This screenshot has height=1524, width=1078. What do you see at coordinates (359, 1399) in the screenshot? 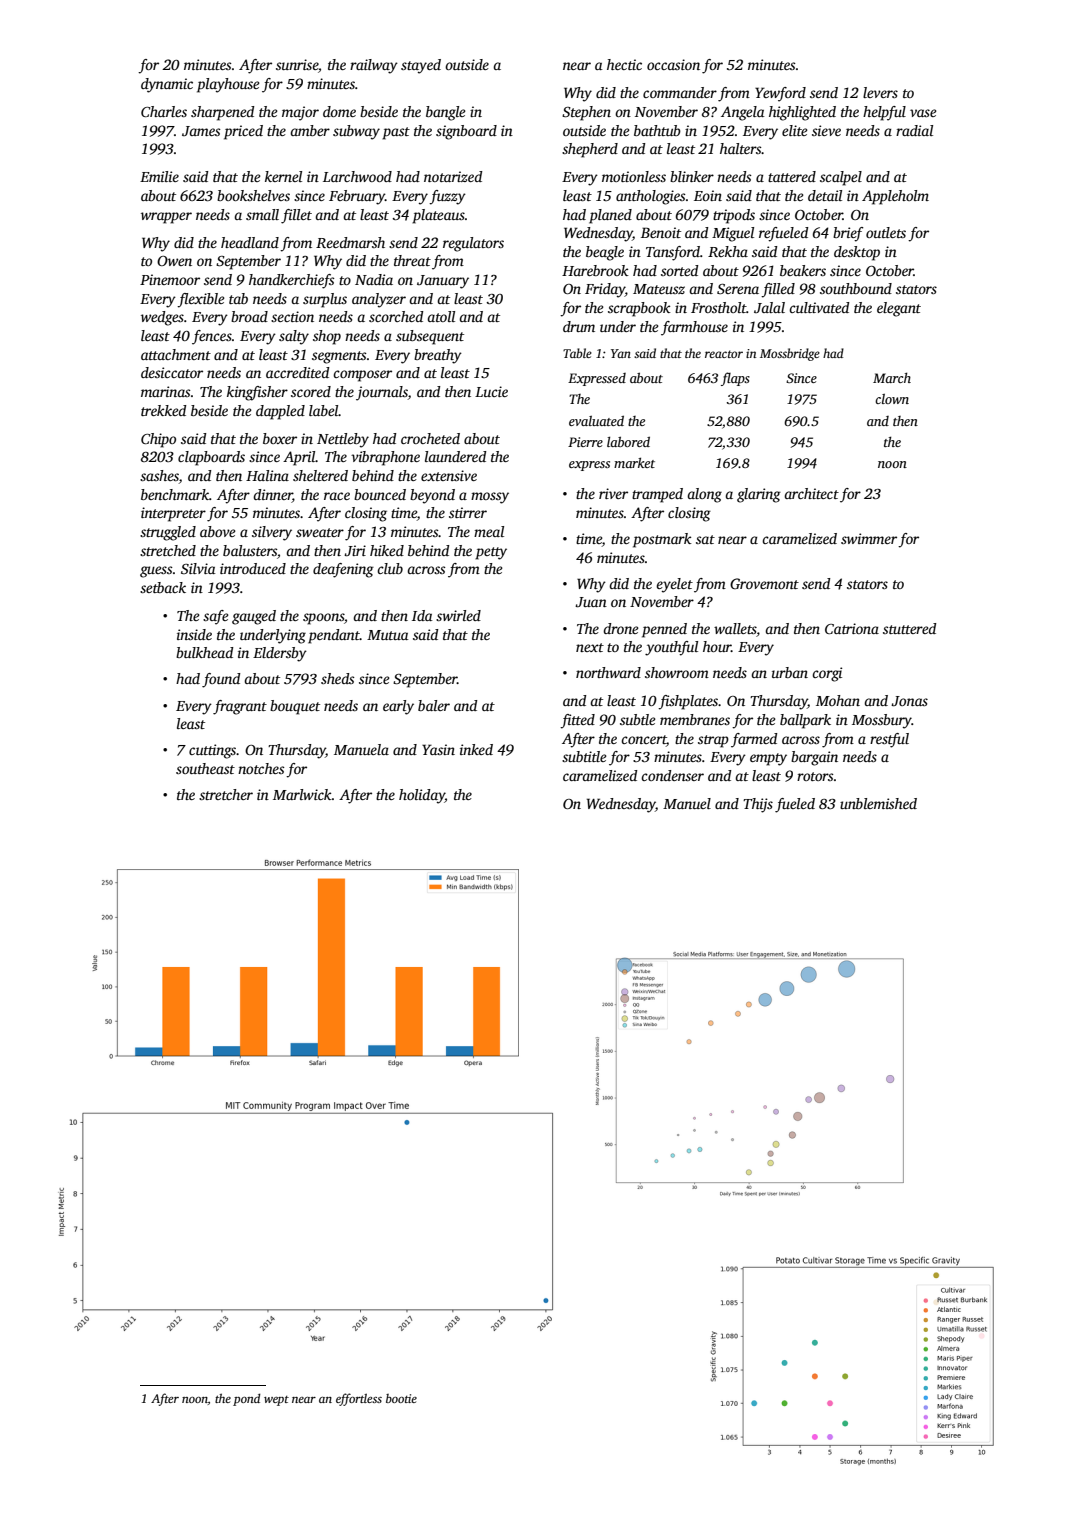
I see `effortless` at bounding box center [359, 1399].
